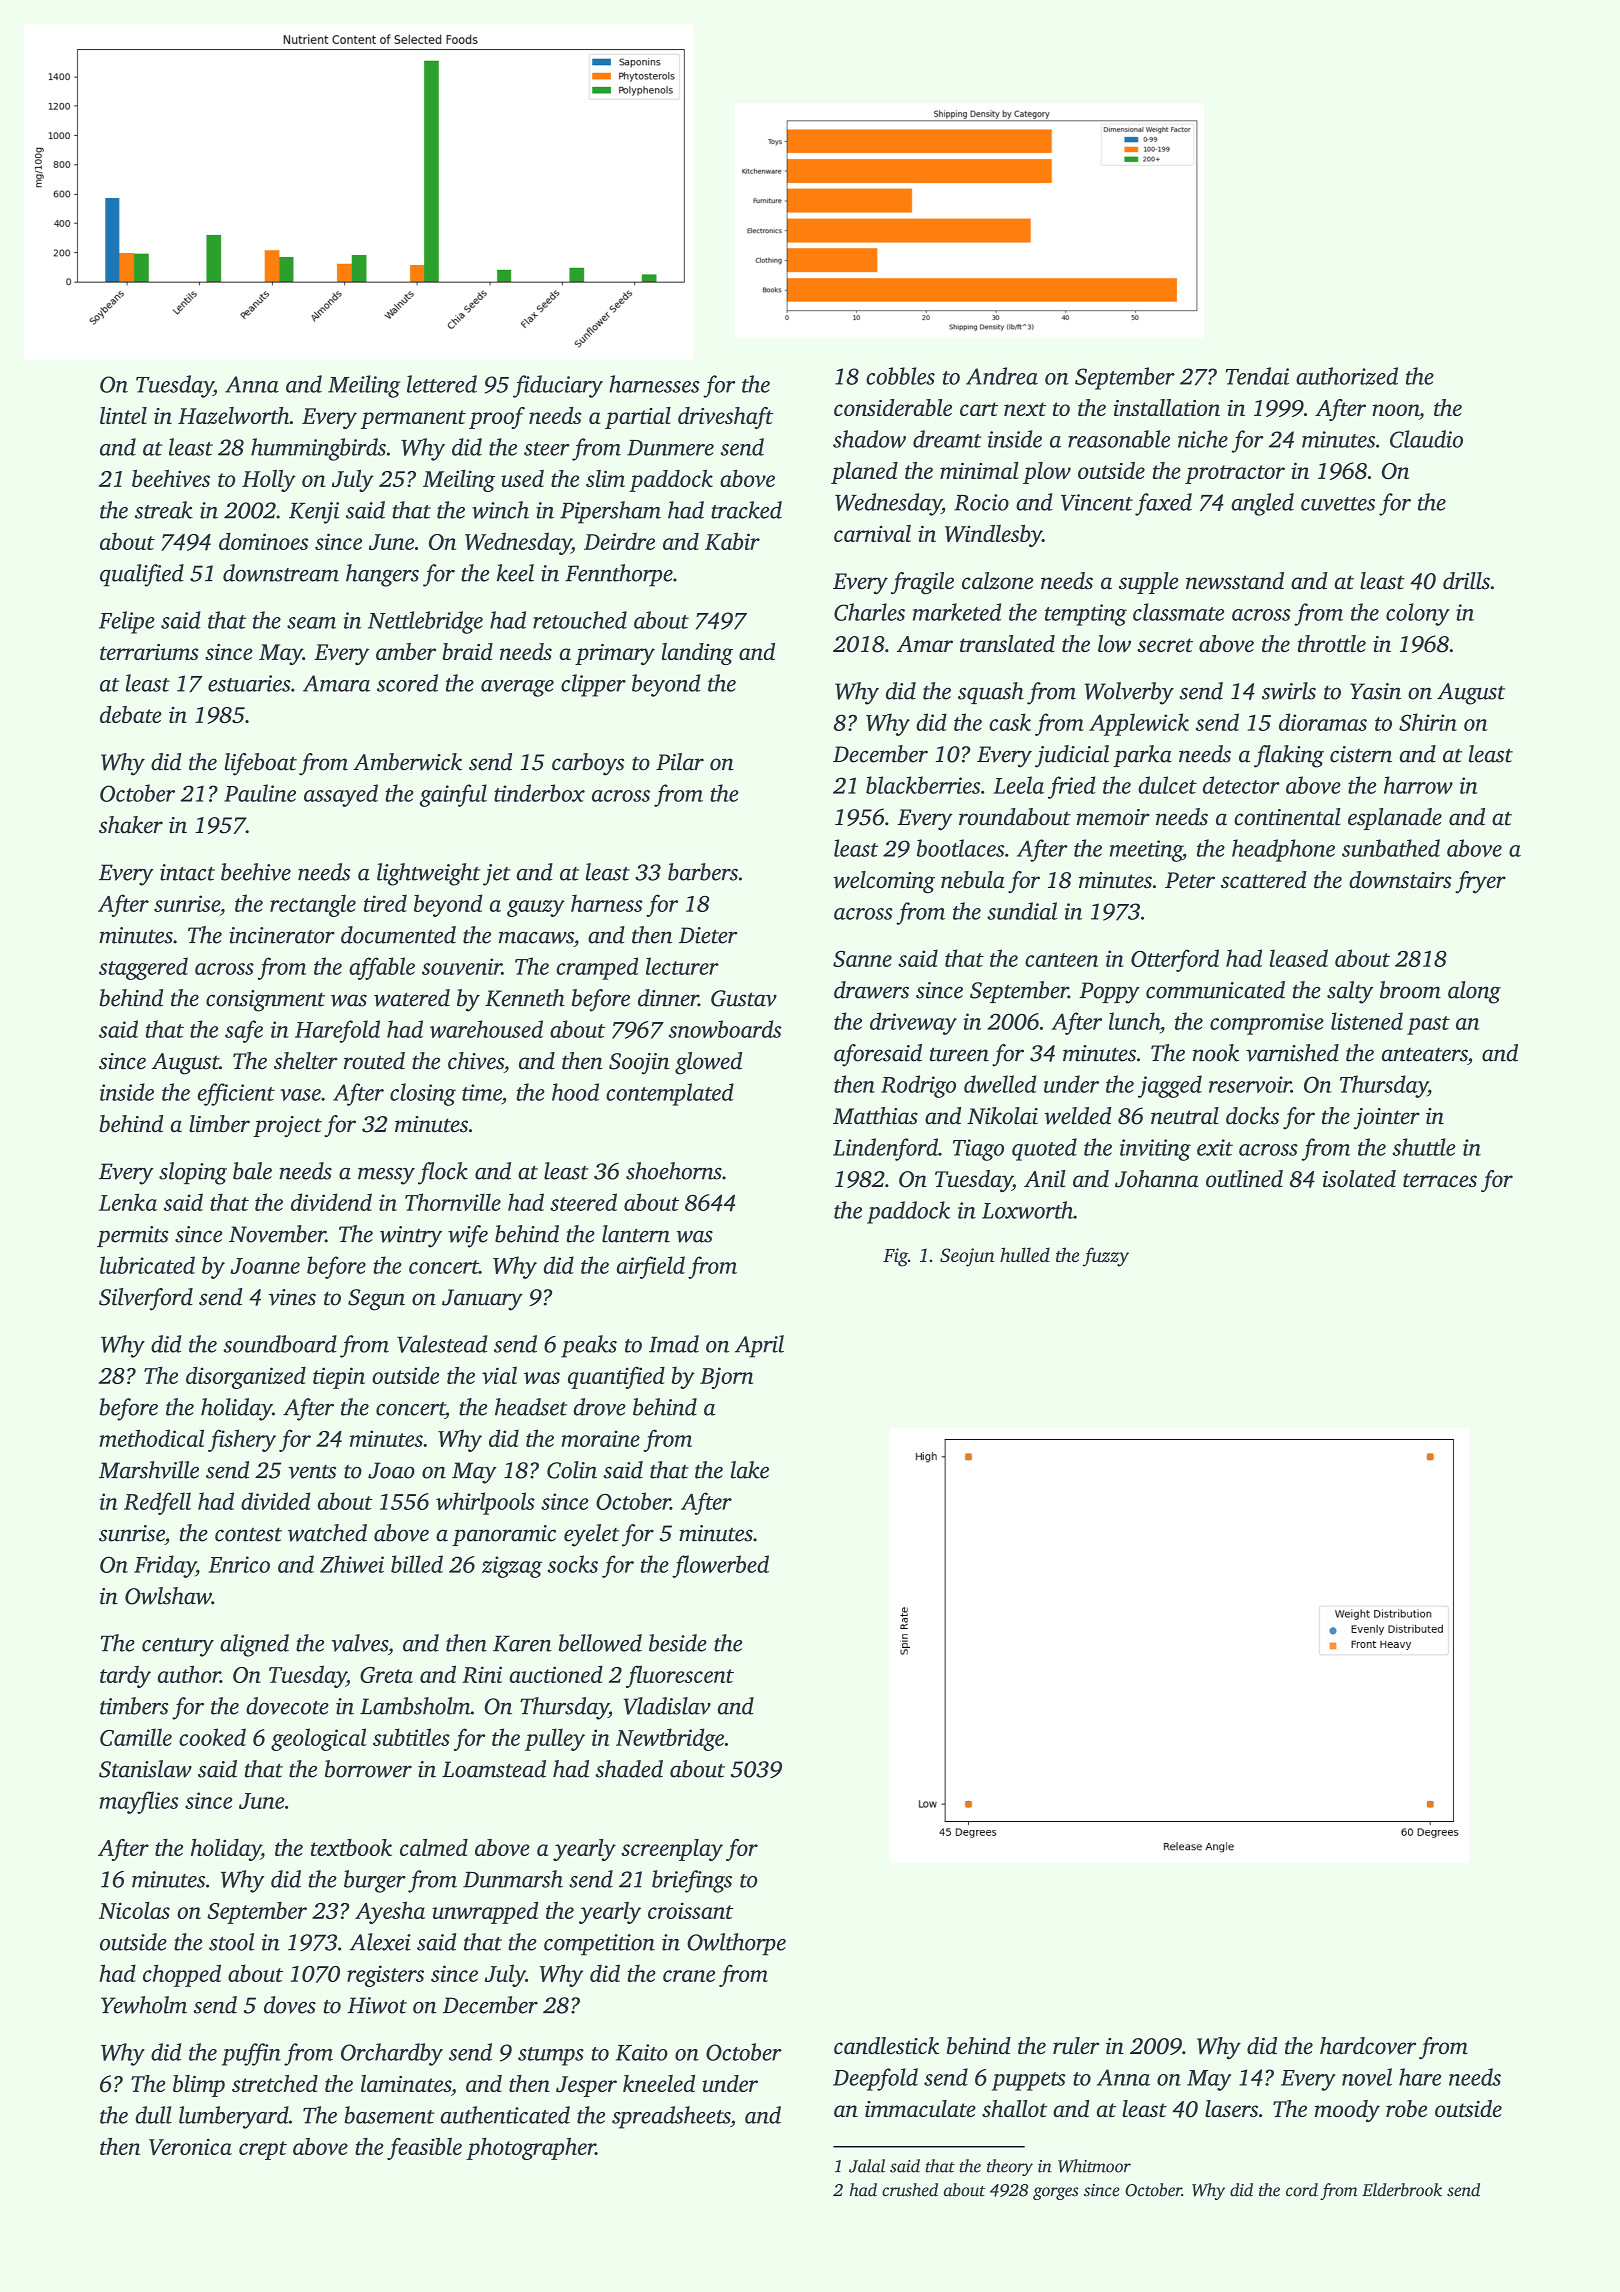  What do you see at coordinates (500, 510) in the screenshot?
I see `winch` at bounding box center [500, 510].
